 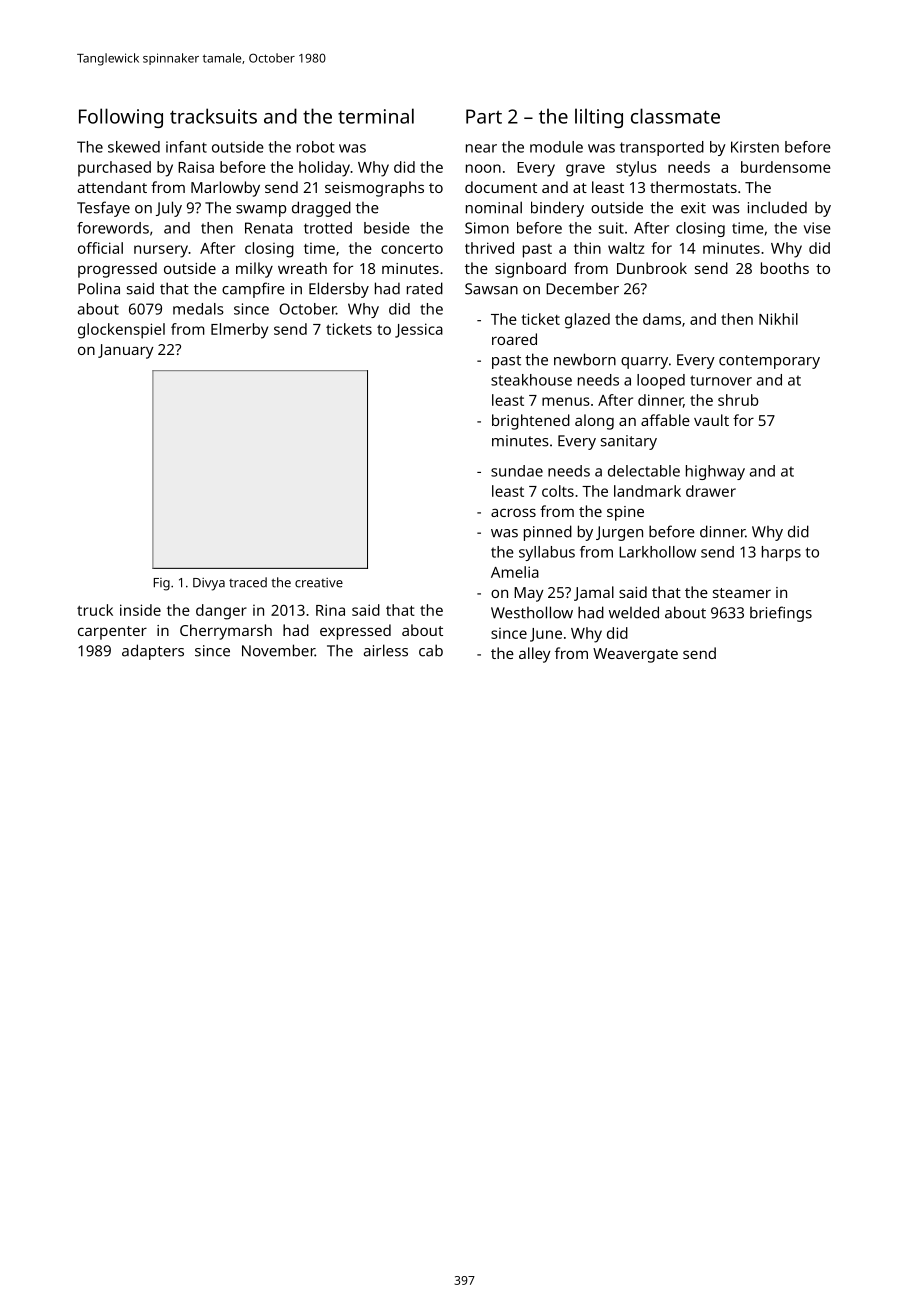 I want to click on noon, so click(x=483, y=168).
